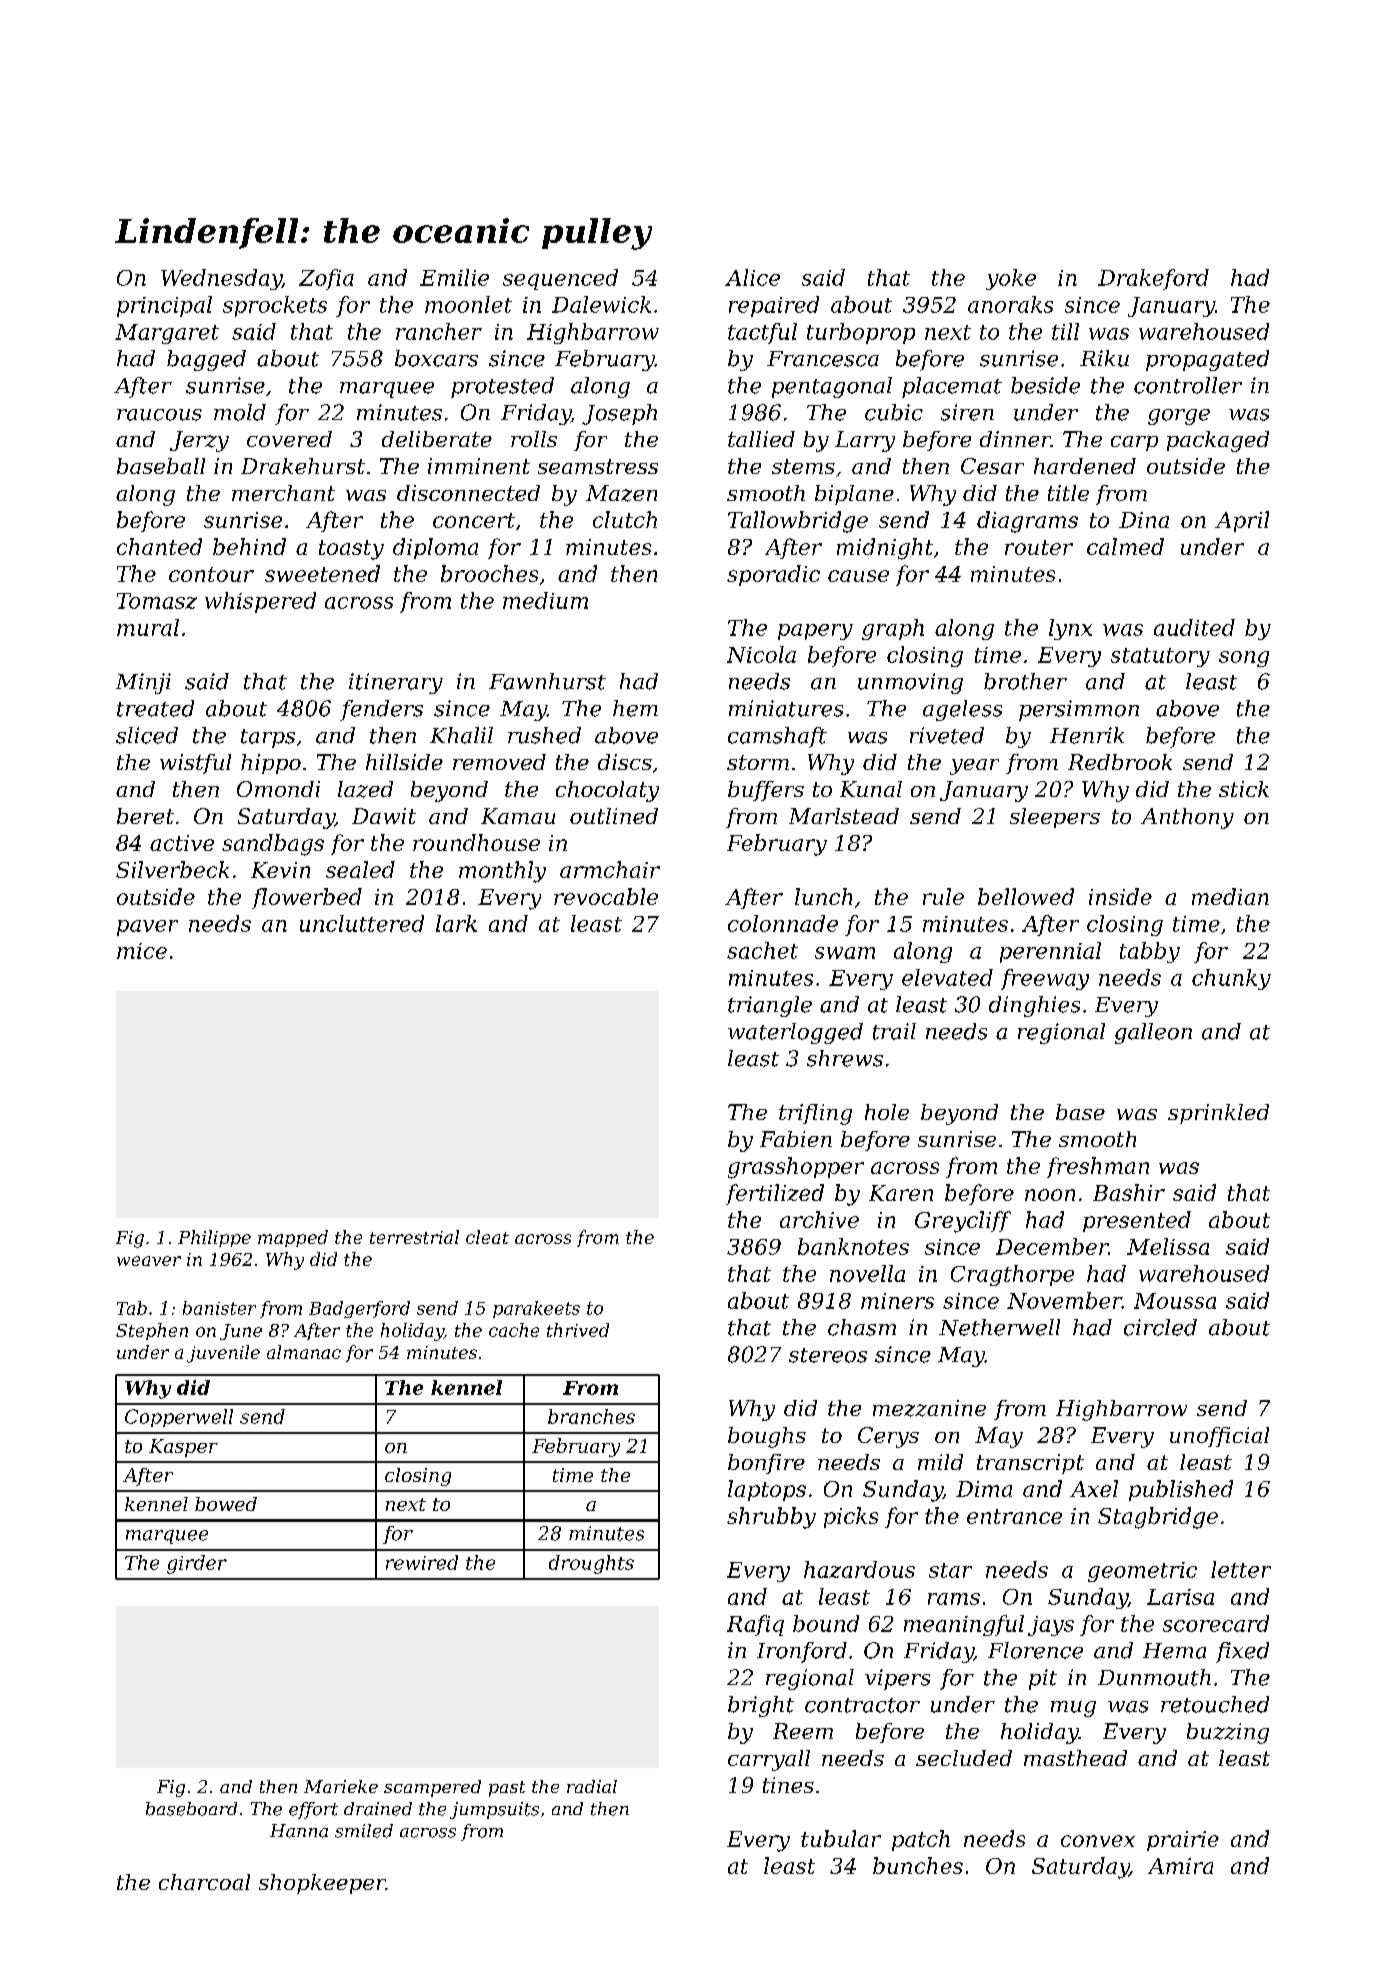  I want to click on charcoal, so click(204, 1882).
